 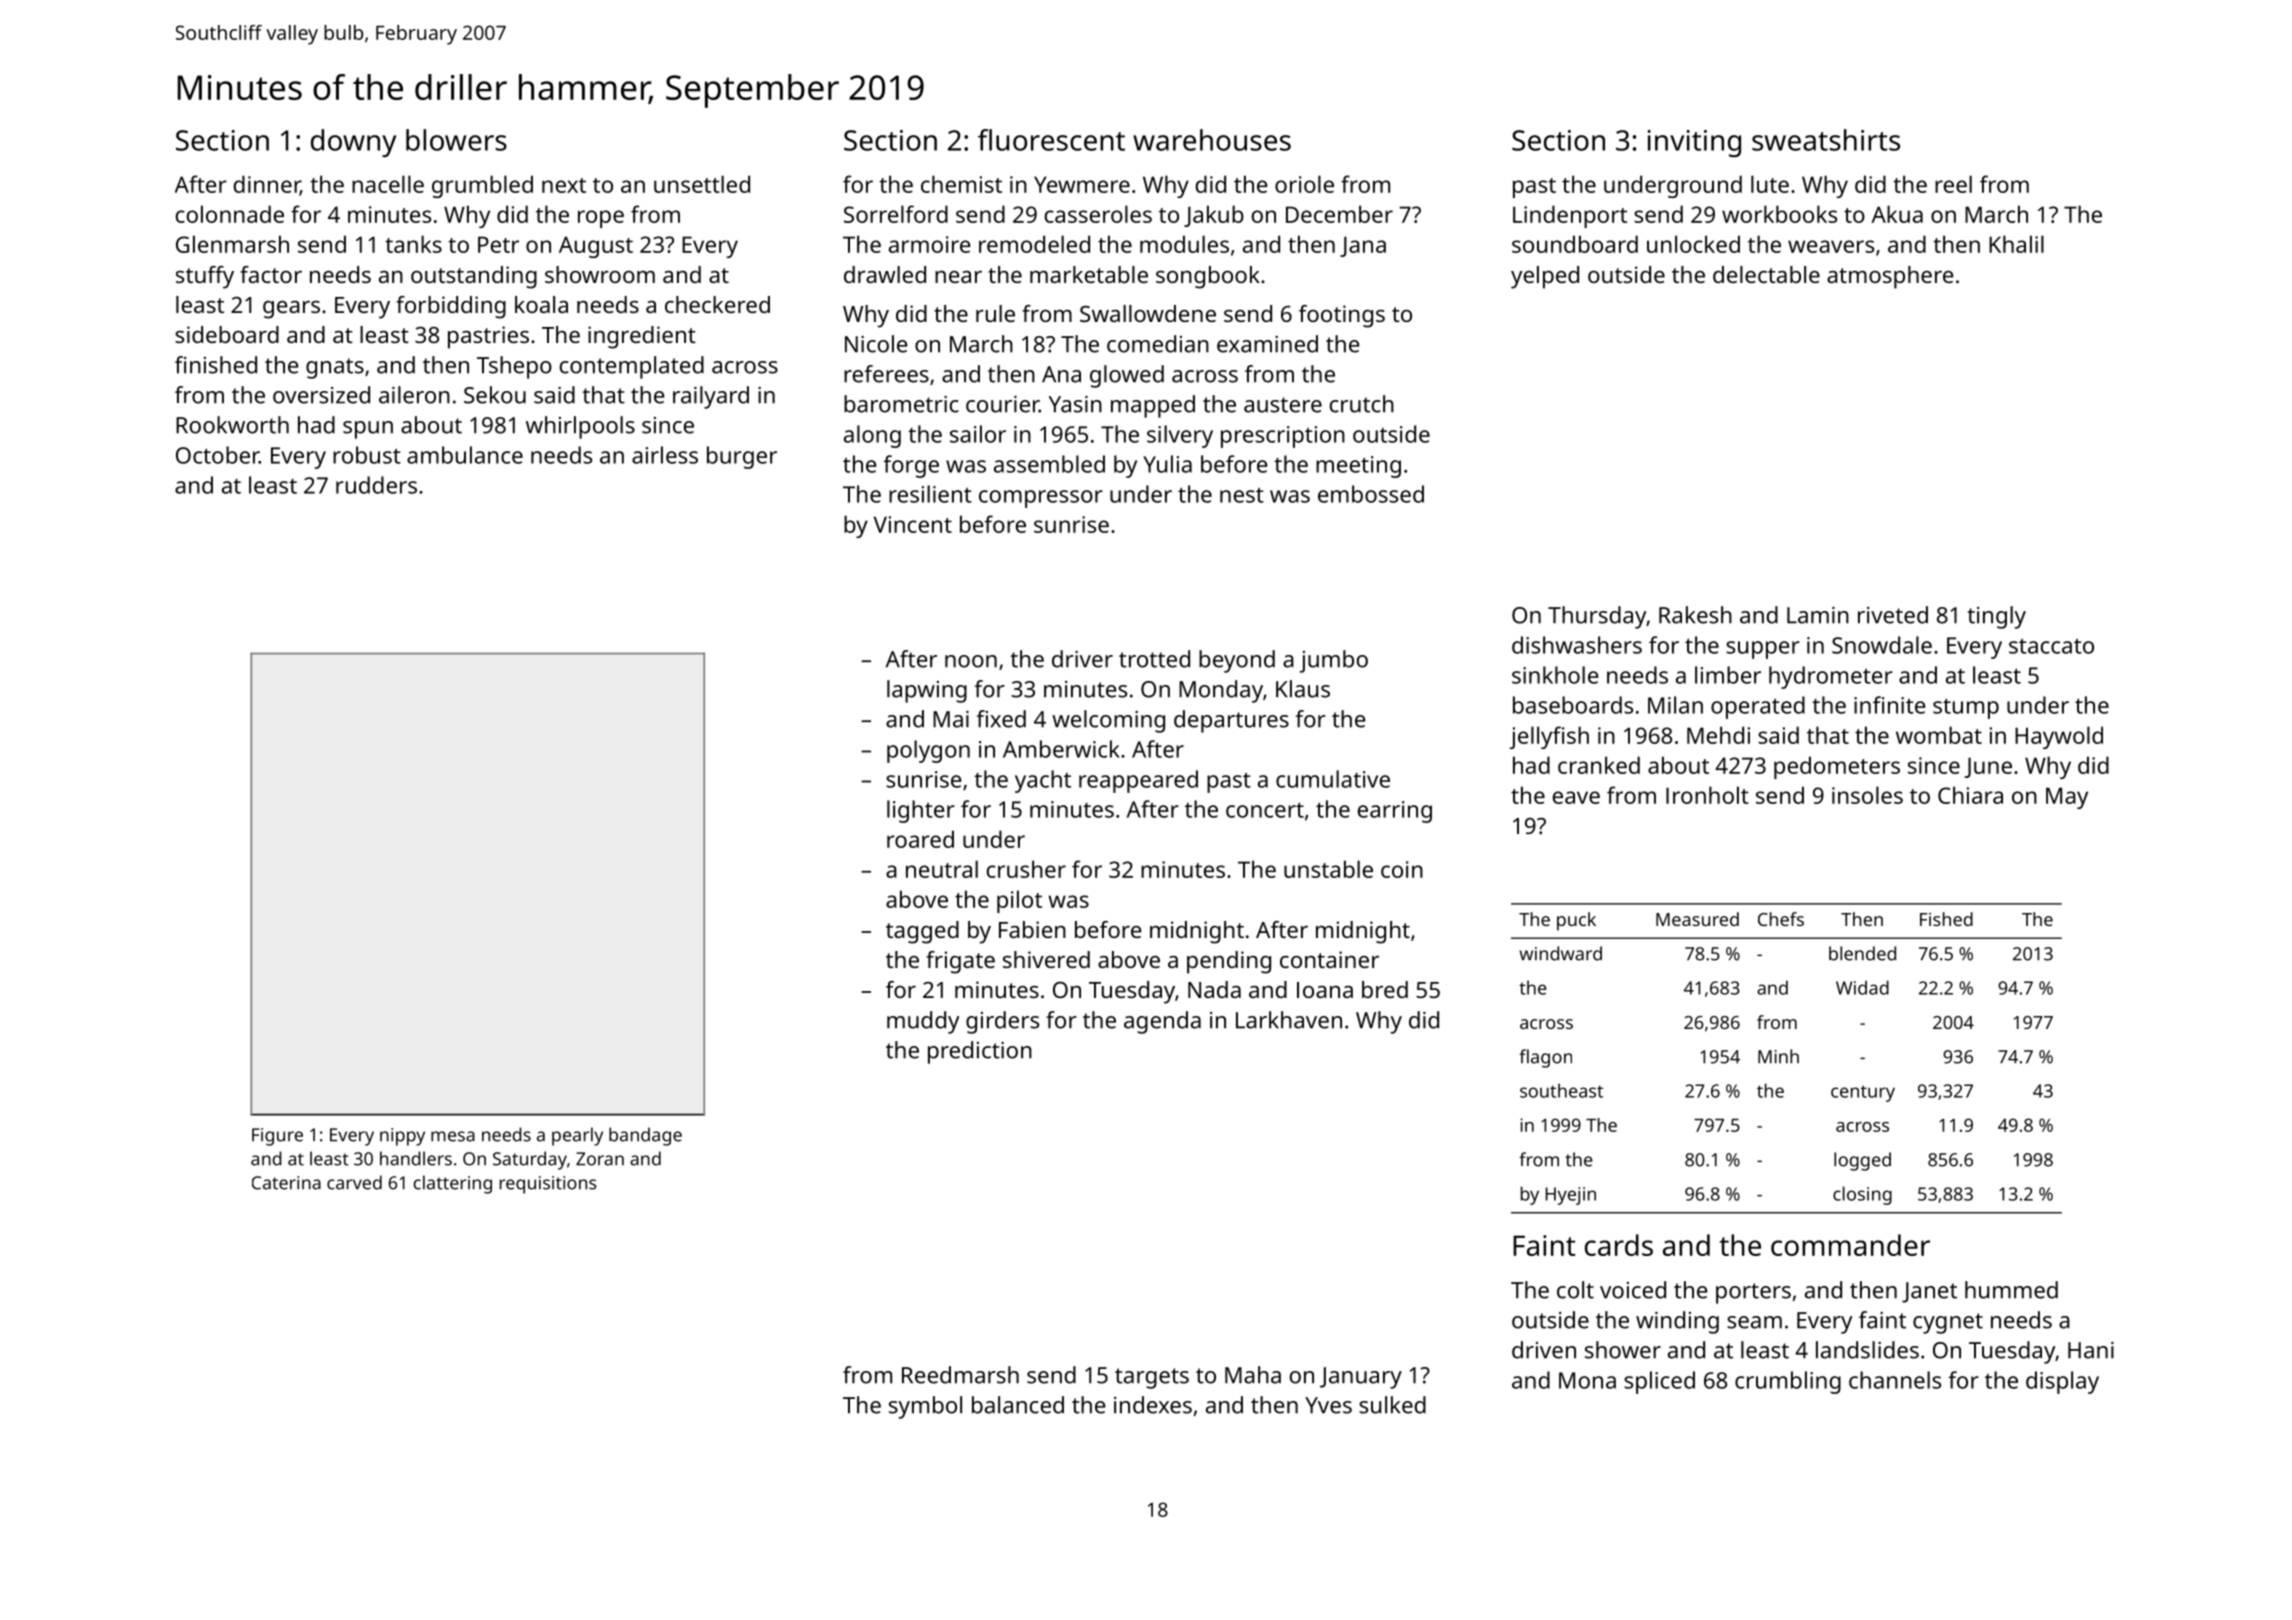 I want to click on indexes, so click(x=1153, y=1405).
